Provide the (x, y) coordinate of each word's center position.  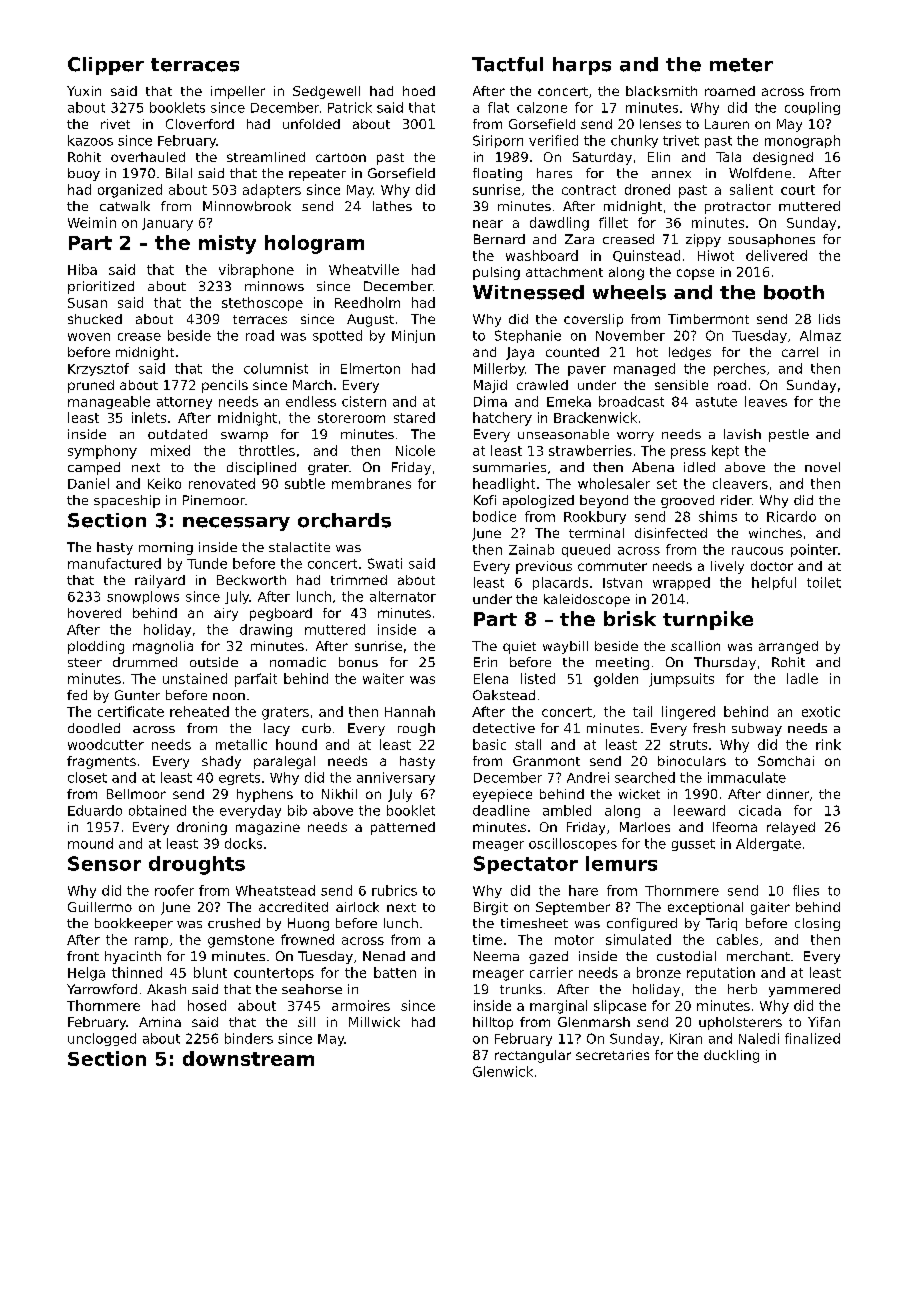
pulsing (496, 273)
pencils (225, 386)
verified (553, 140)
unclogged (102, 1039)
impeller (238, 92)
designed (783, 158)
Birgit (491, 908)
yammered (804, 990)
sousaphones (771, 240)
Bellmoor (136, 794)
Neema (496, 956)
